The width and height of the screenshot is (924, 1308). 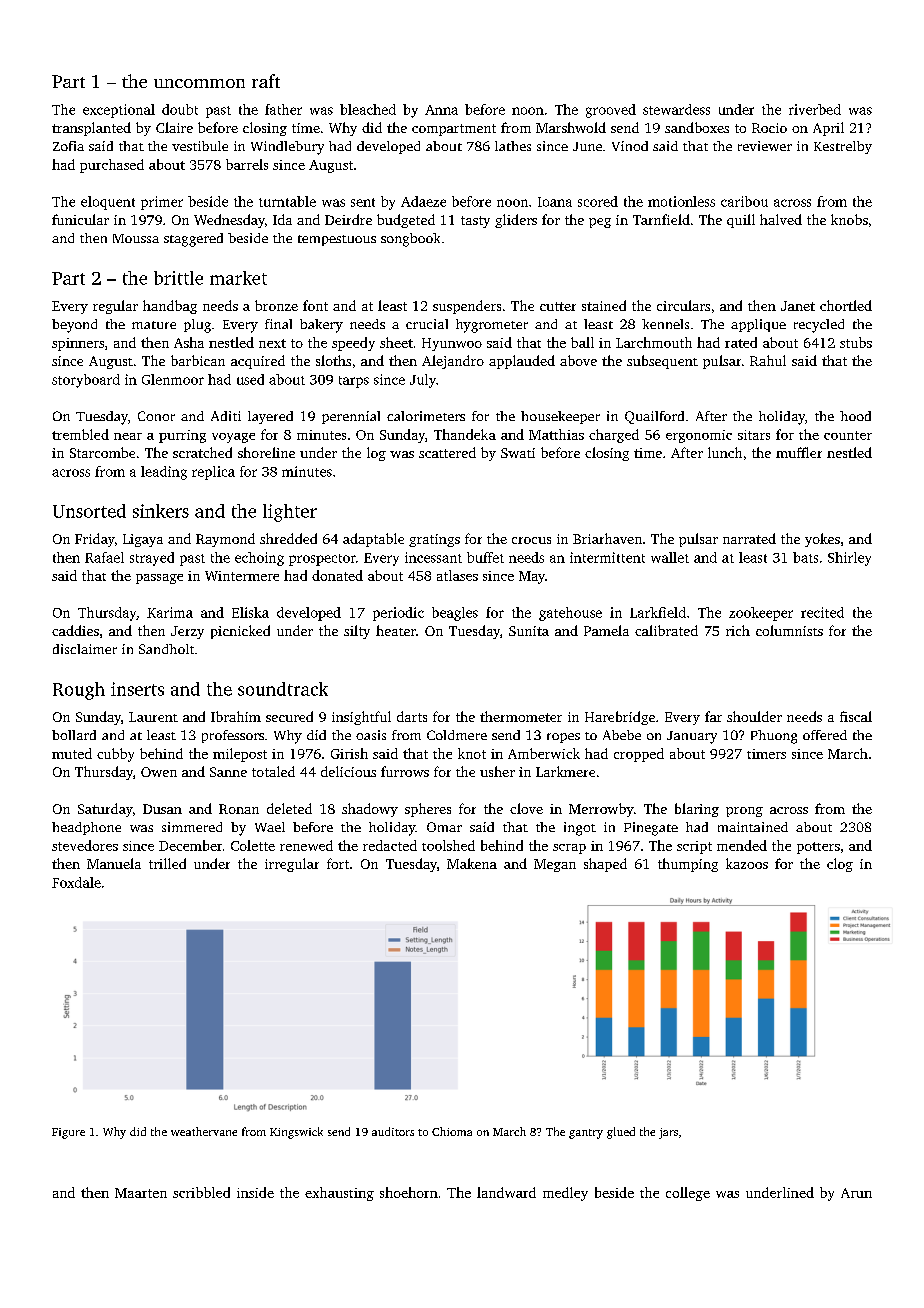 What do you see at coordinates (654, 417) in the screenshot?
I see `Quailford` at bounding box center [654, 417].
